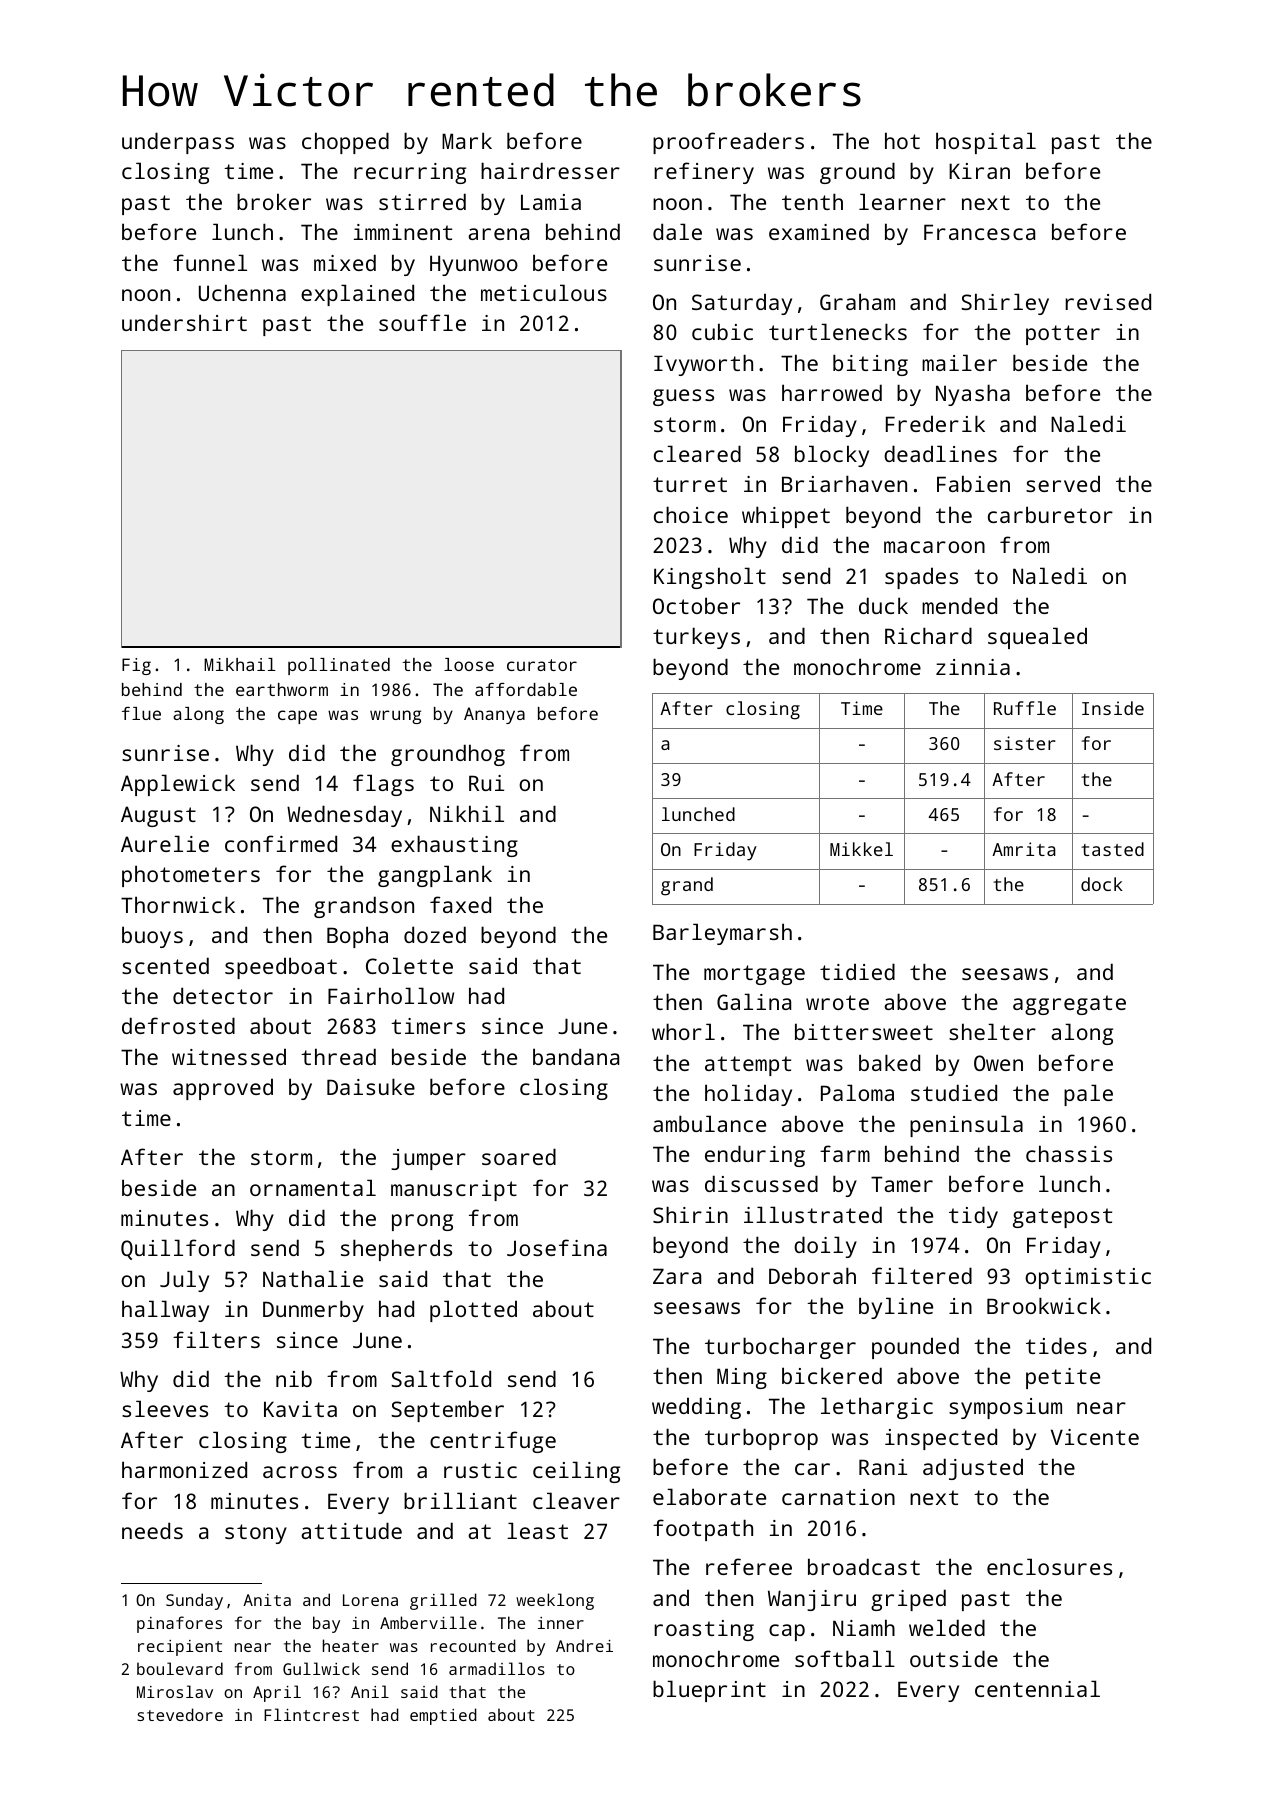 The image size is (1274, 1802). What do you see at coordinates (677, 1276) in the screenshot?
I see `Zara` at bounding box center [677, 1276].
